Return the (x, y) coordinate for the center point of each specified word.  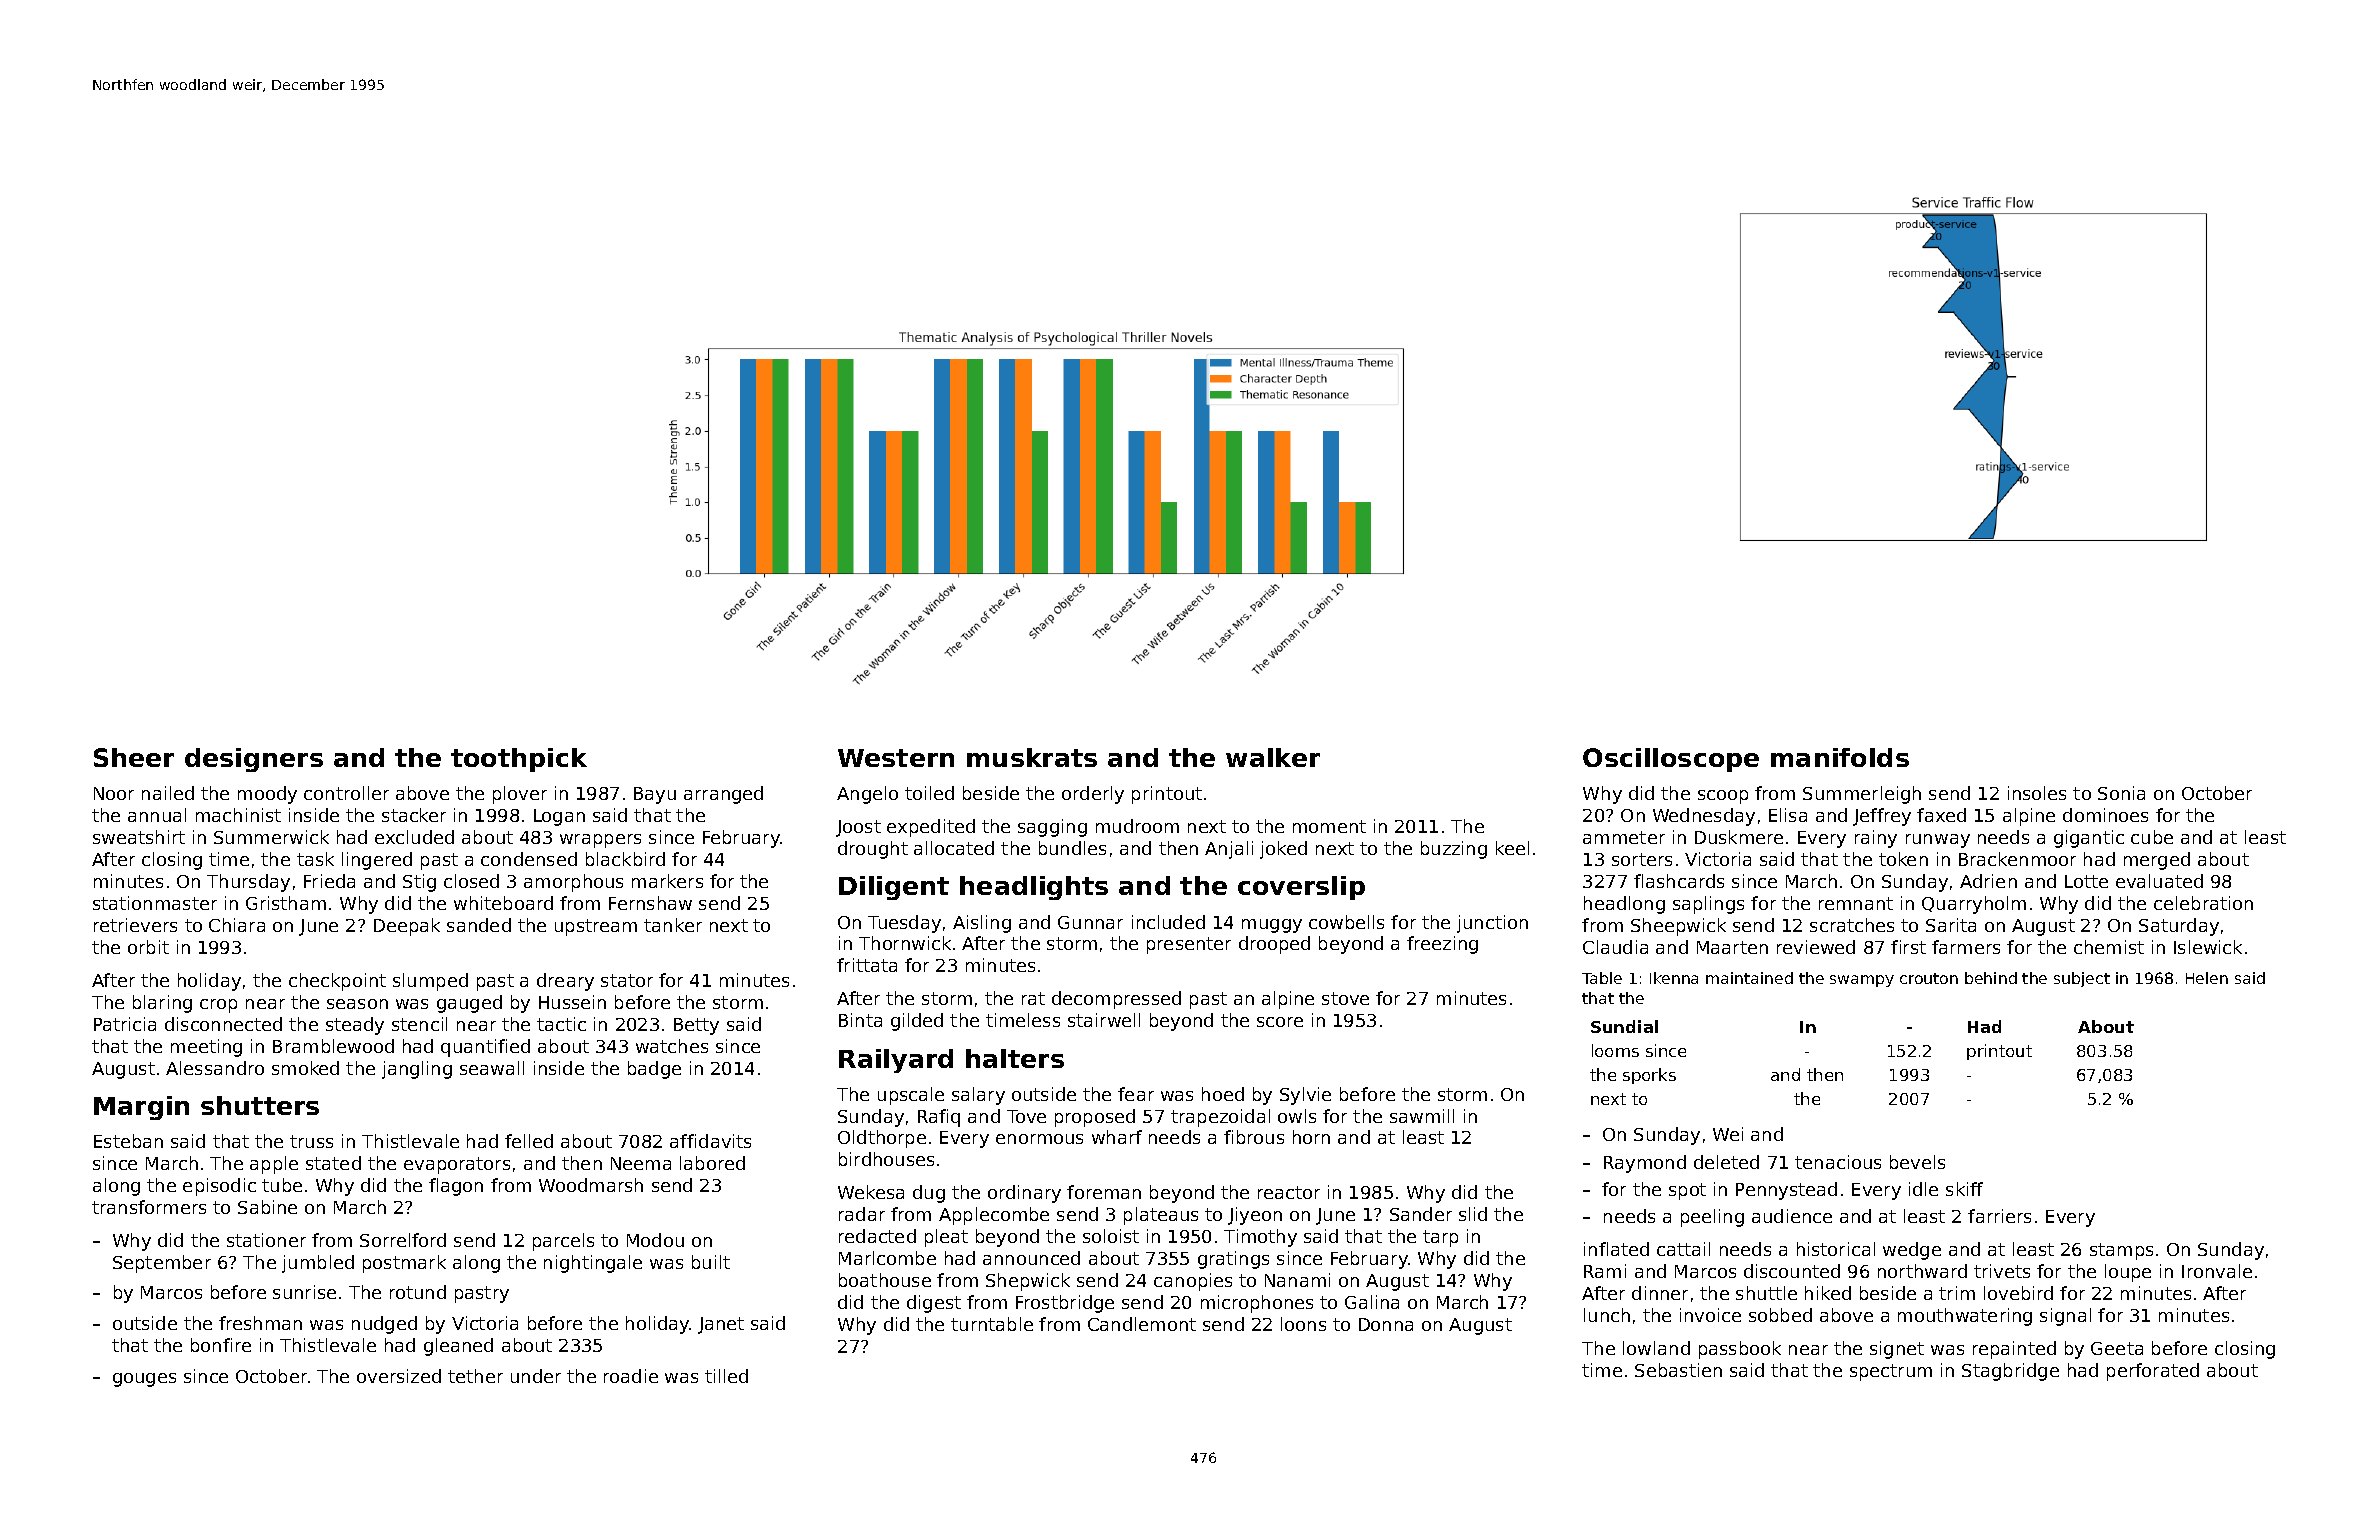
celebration (2203, 903)
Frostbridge (1065, 1304)
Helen (2207, 978)
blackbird (625, 859)
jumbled (318, 1264)
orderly (1093, 795)
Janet (721, 1325)
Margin (141, 1108)
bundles (1072, 848)
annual (157, 815)
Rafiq (939, 1118)
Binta (860, 1020)
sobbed (1780, 1315)
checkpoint (337, 982)
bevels (1917, 1162)
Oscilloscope (1671, 760)
